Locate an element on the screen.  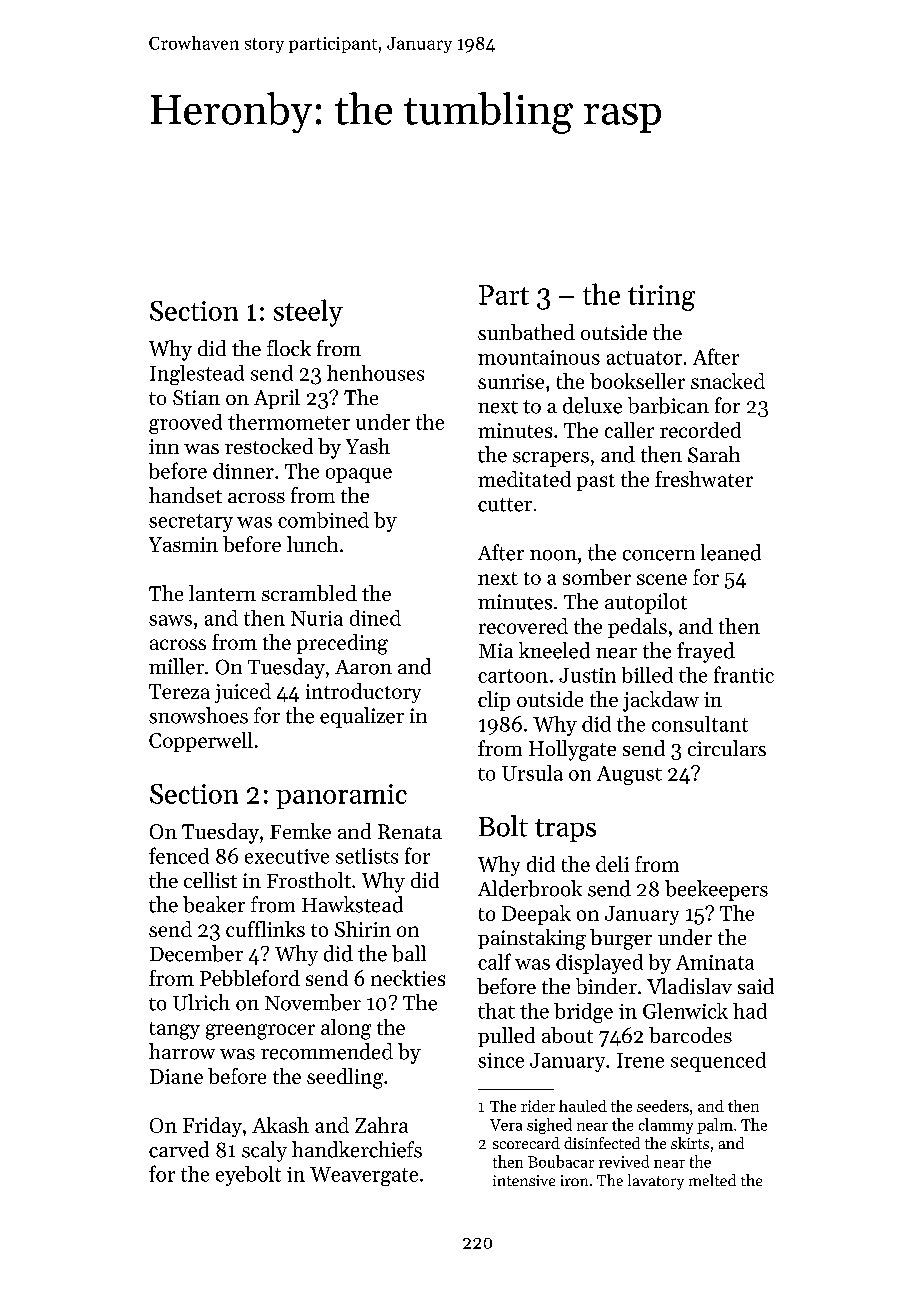
April is located at coordinates (277, 399).
